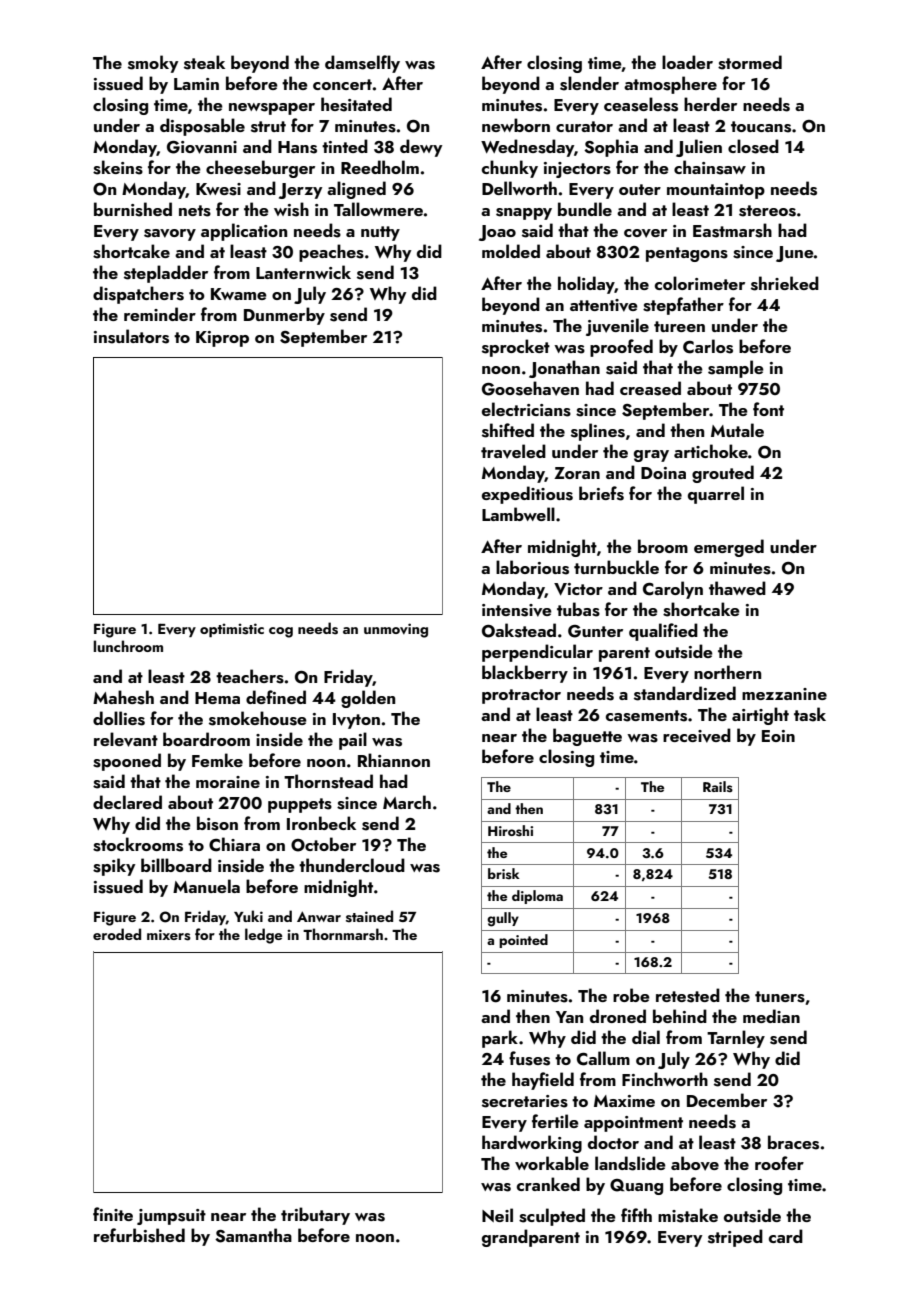 This screenshot has height=1308, width=924. What do you see at coordinates (516, 348) in the screenshot?
I see `sprocket` at bounding box center [516, 348].
